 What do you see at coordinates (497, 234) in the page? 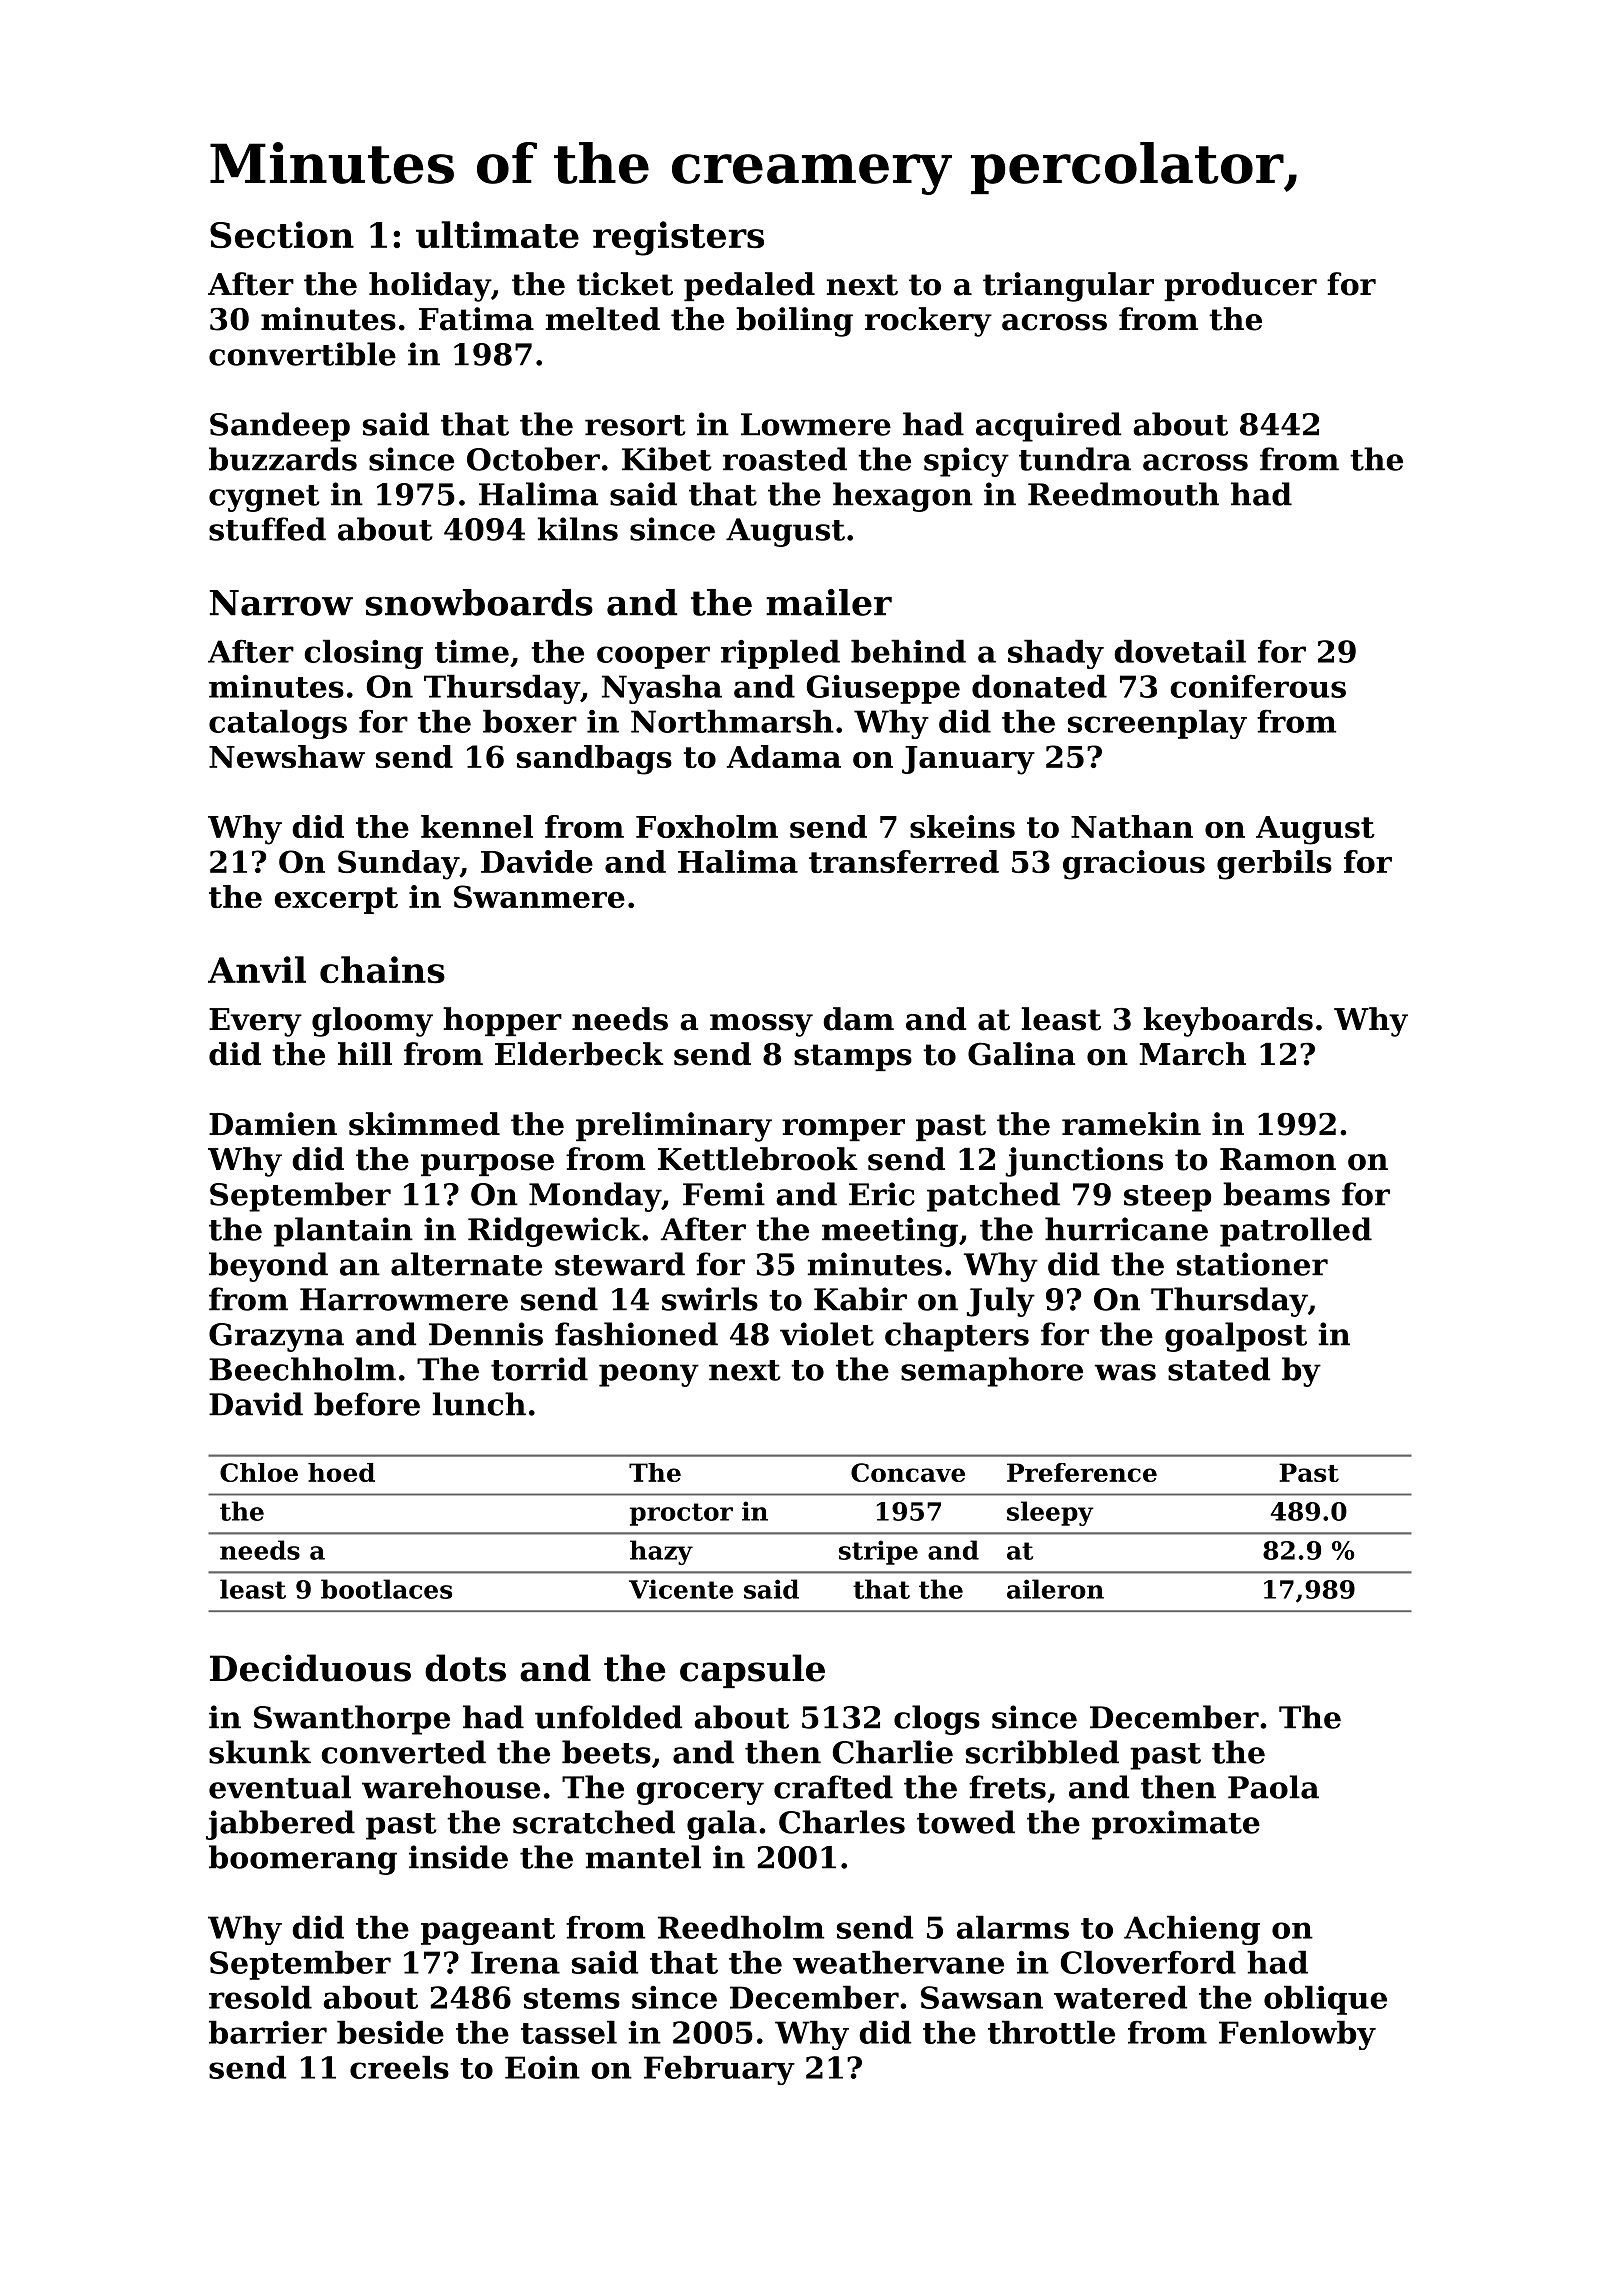
I see `ultimate` at bounding box center [497, 234].
